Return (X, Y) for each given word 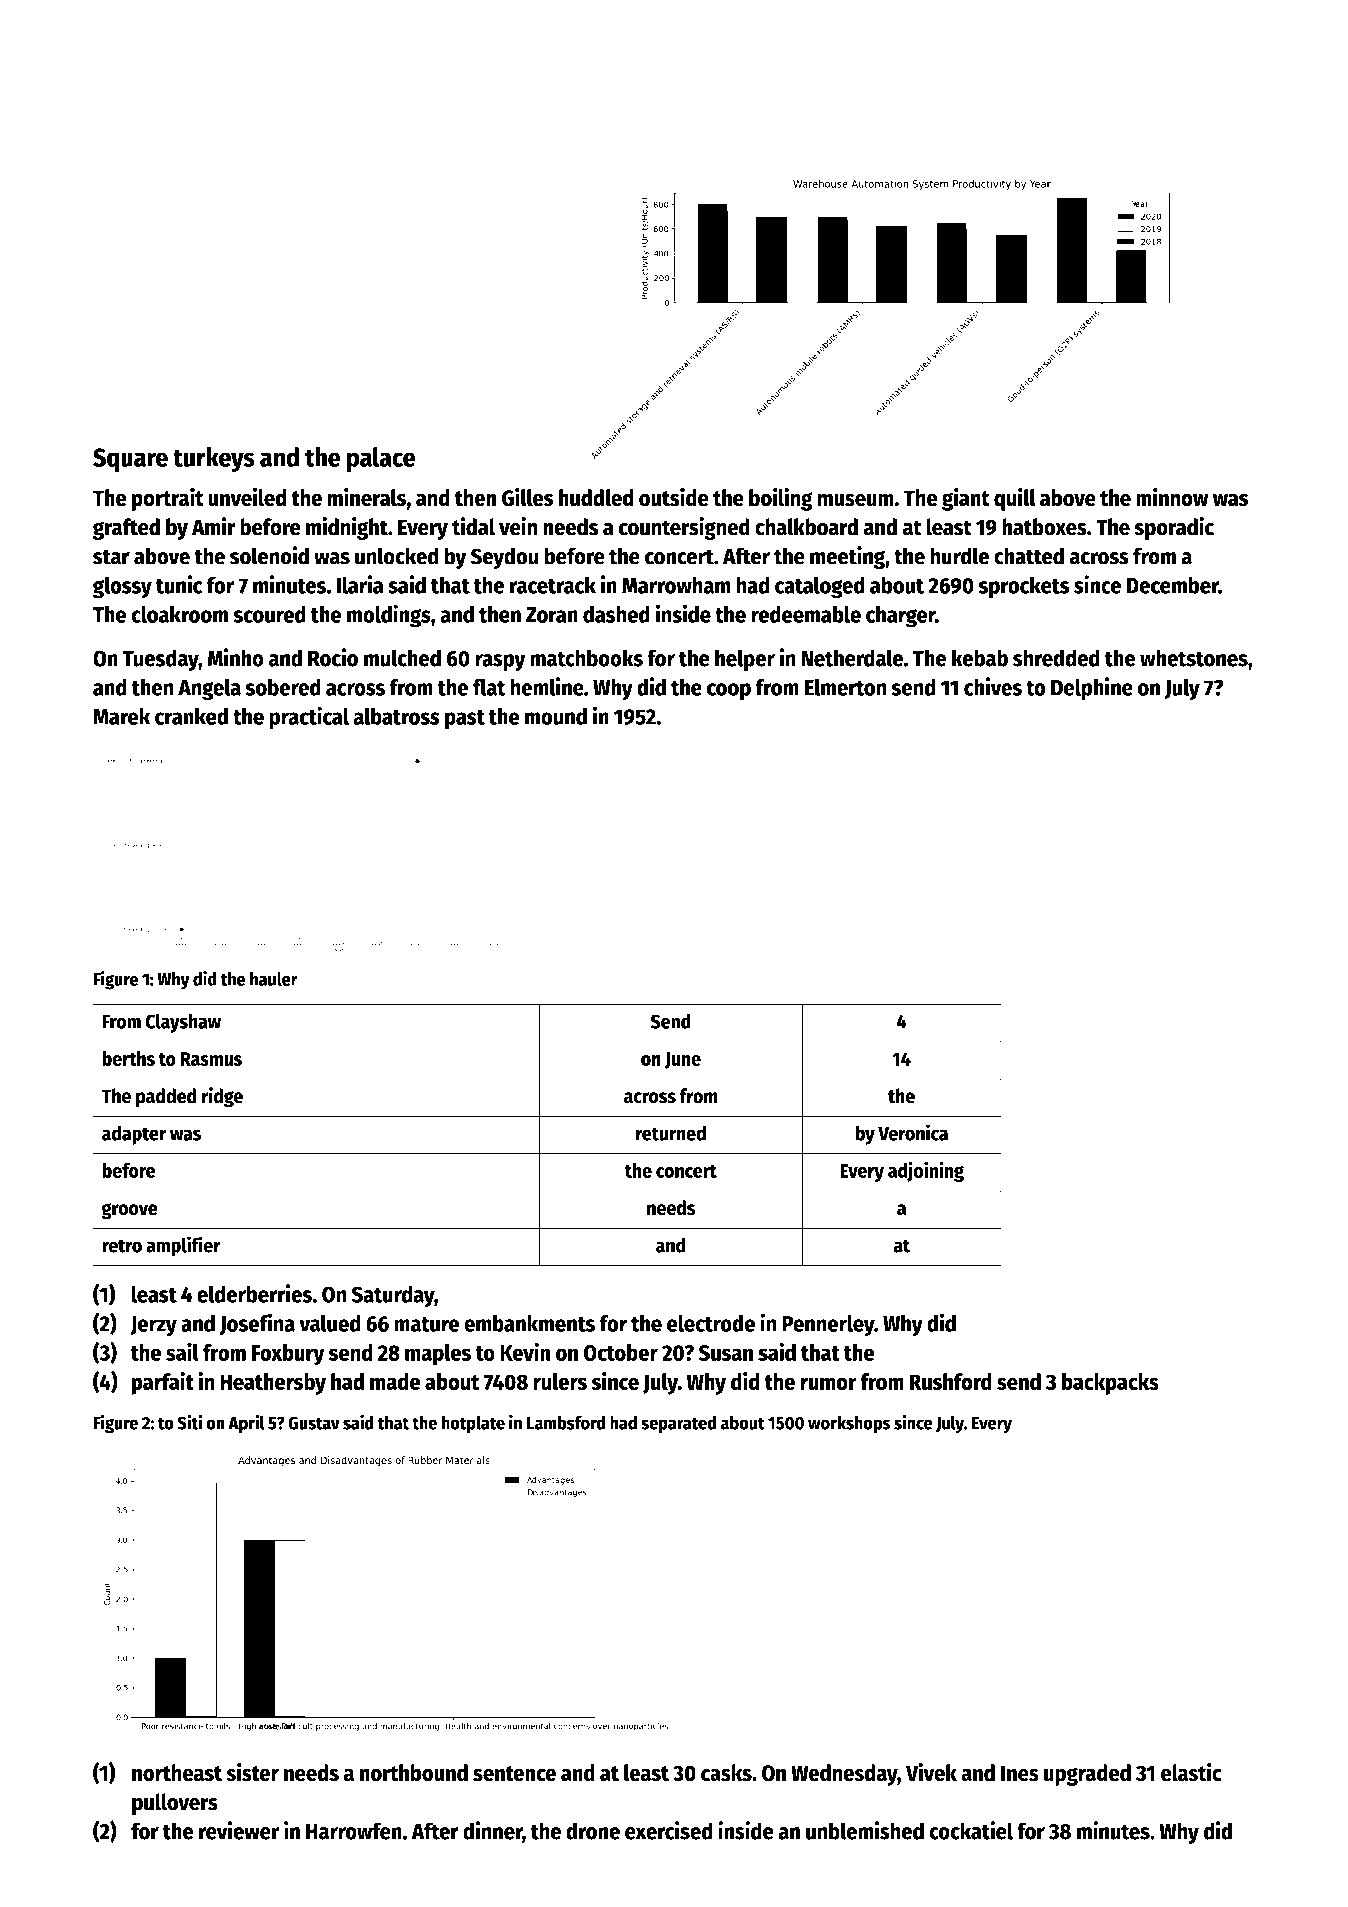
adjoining (926, 1171)
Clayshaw (183, 1023)
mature (427, 1324)
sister (252, 1772)
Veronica (913, 1132)
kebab (980, 658)
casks (726, 1773)
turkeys (214, 460)
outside (674, 497)
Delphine (1092, 689)
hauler (274, 979)
